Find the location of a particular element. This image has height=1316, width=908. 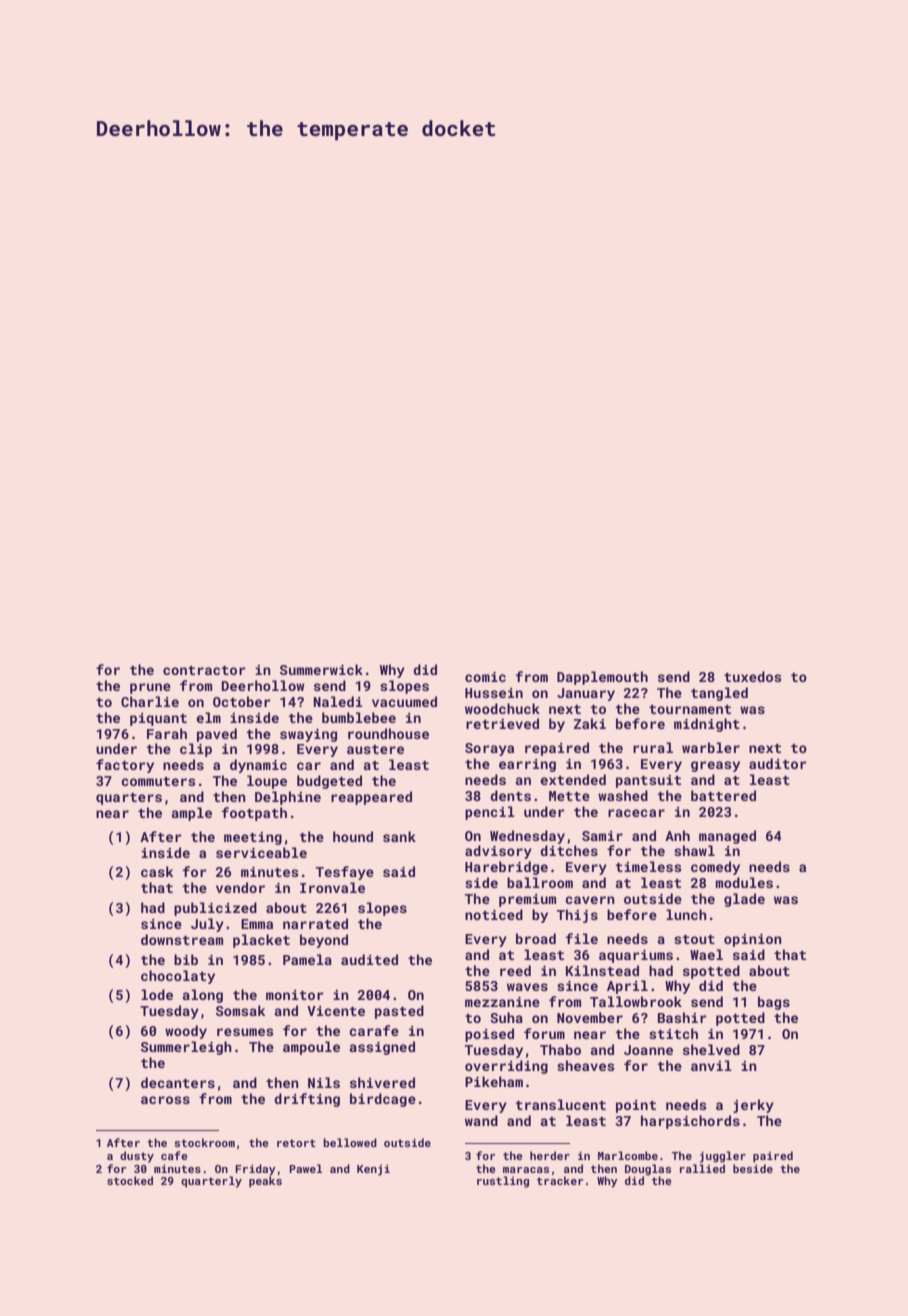

broad is located at coordinates (536, 938).
